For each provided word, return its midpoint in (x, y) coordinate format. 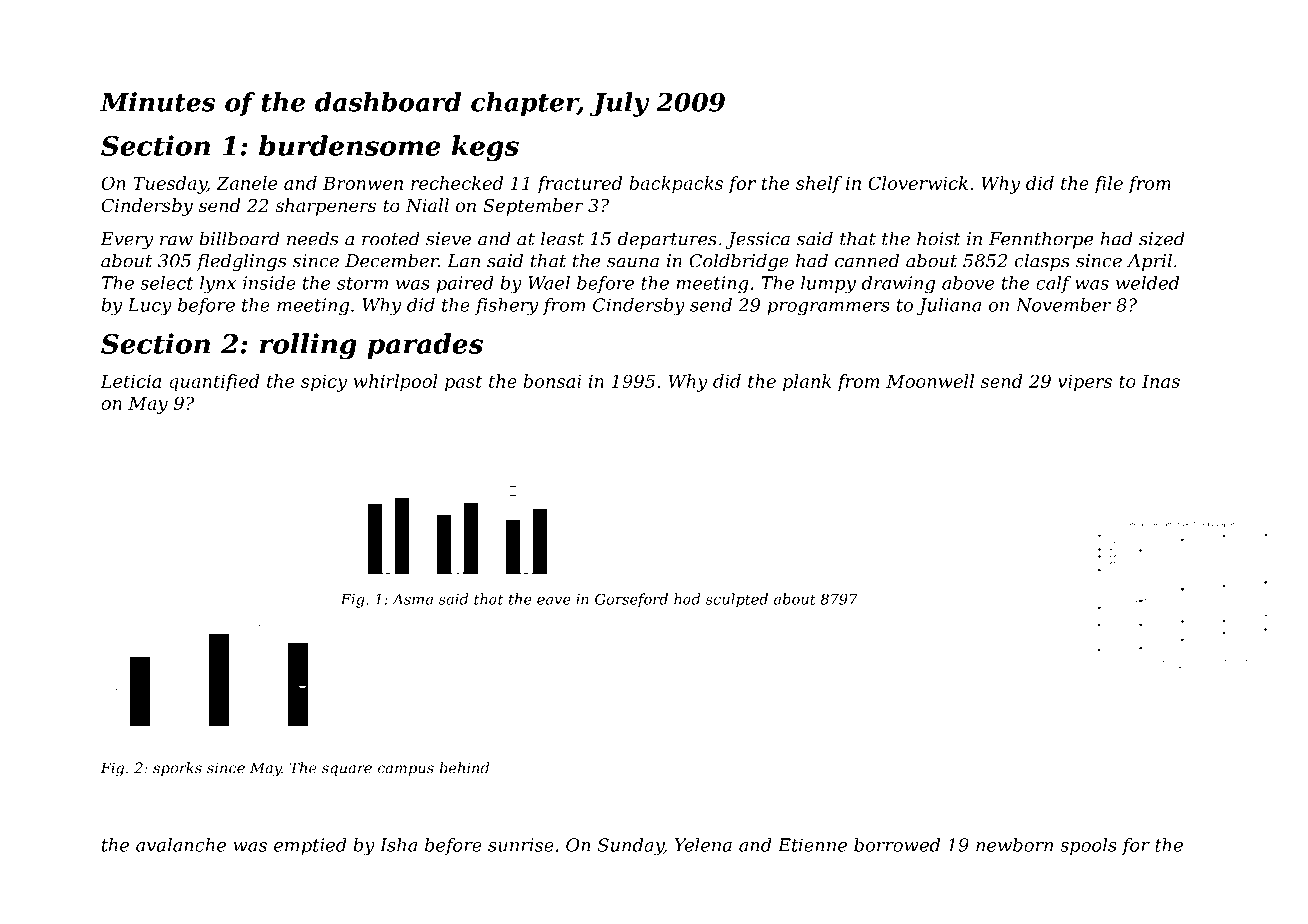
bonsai (552, 381)
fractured (579, 185)
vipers (1085, 383)
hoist (939, 238)
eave (554, 600)
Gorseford (631, 600)
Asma (412, 599)
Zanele (246, 183)
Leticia (130, 381)
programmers (828, 309)
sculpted (737, 600)
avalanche (181, 845)
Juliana (948, 306)
